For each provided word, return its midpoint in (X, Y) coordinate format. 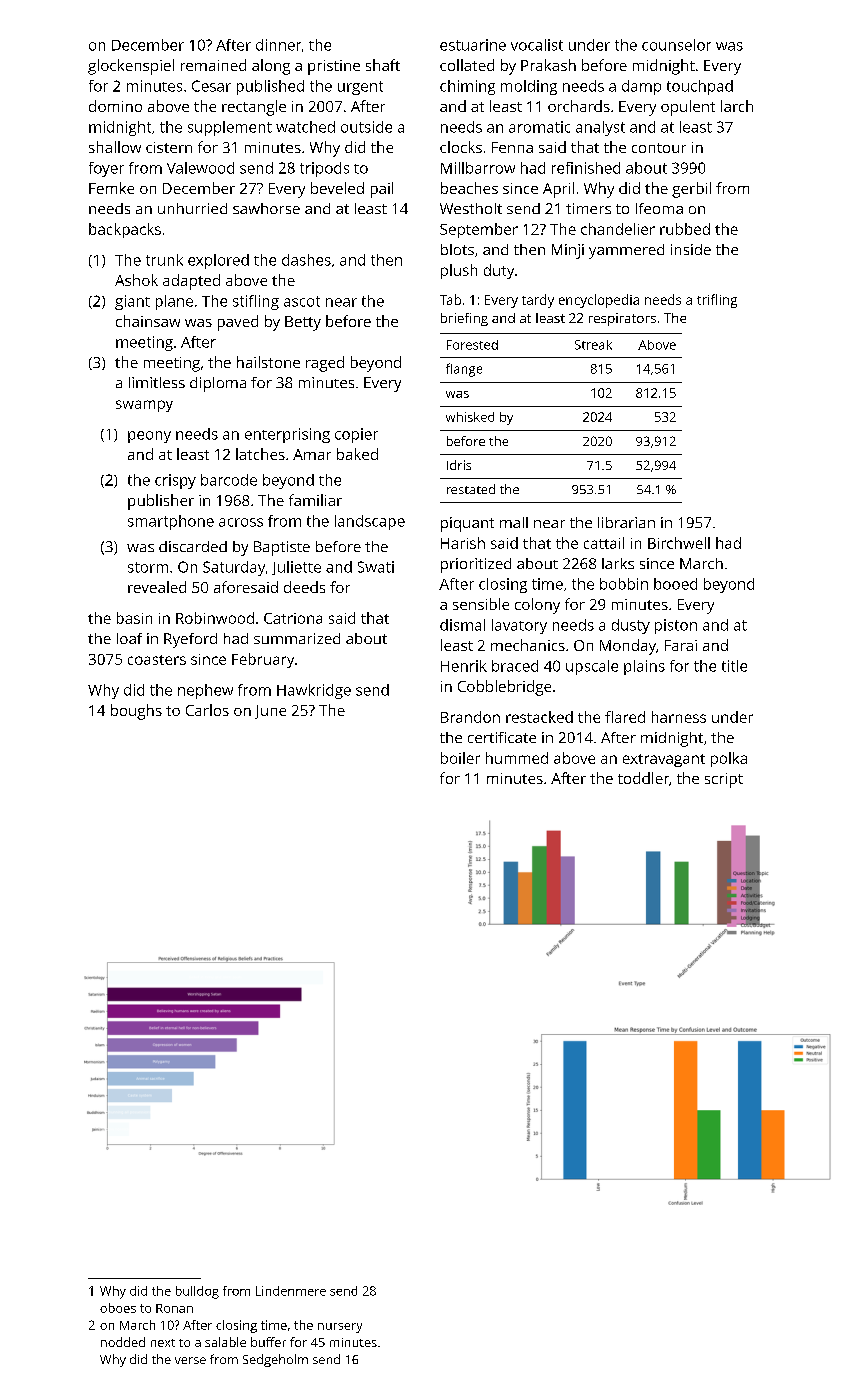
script (724, 780)
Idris (459, 465)
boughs (136, 712)
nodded (123, 1342)
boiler (460, 758)
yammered (626, 251)
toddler (643, 778)
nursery (340, 1328)
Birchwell (679, 543)
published (270, 87)
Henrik (464, 666)
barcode (229, 480)
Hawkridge (314, 691)
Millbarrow (478, 168)
